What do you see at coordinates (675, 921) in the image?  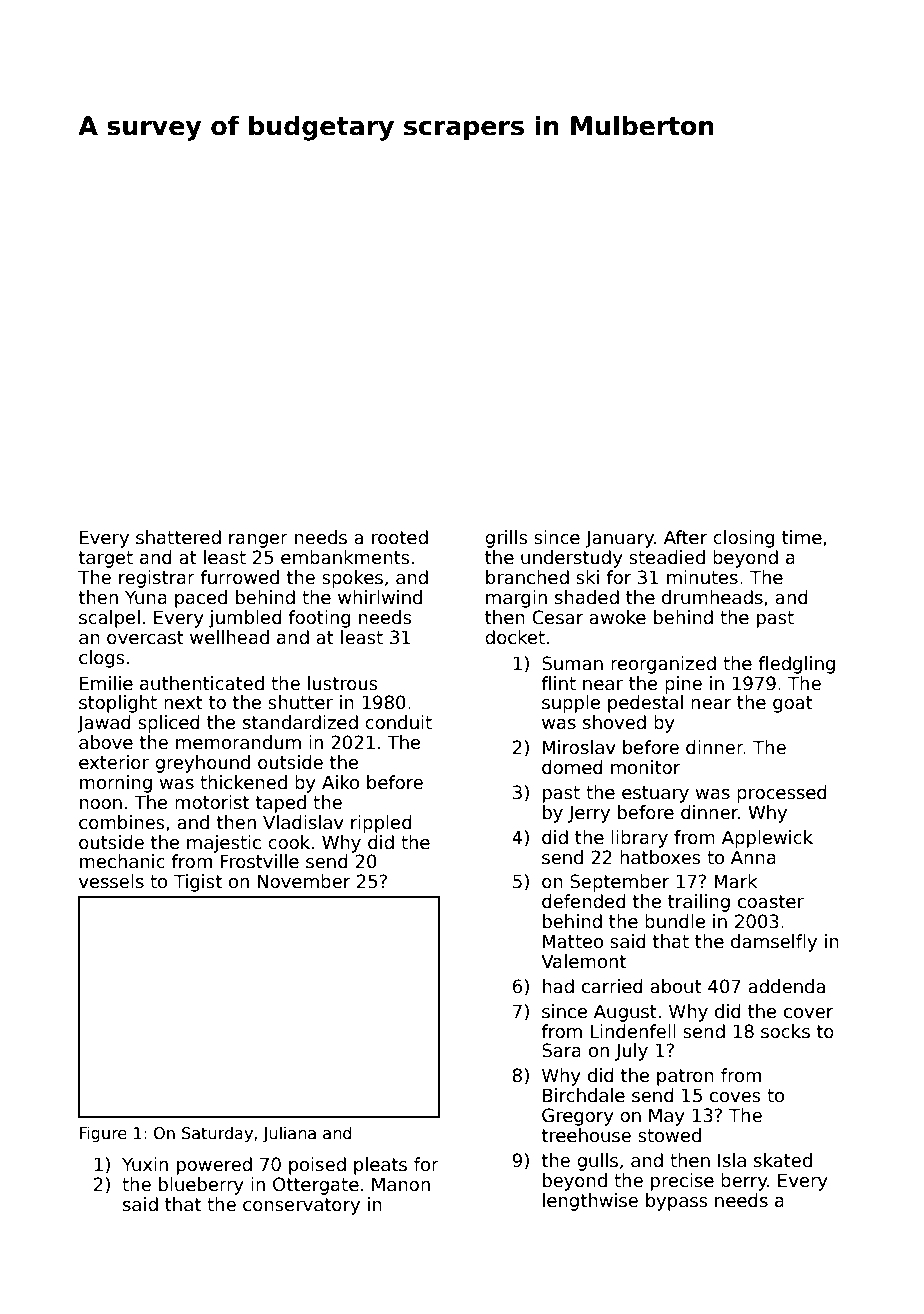 I see `bundle` at bounding box center [675, 921].
